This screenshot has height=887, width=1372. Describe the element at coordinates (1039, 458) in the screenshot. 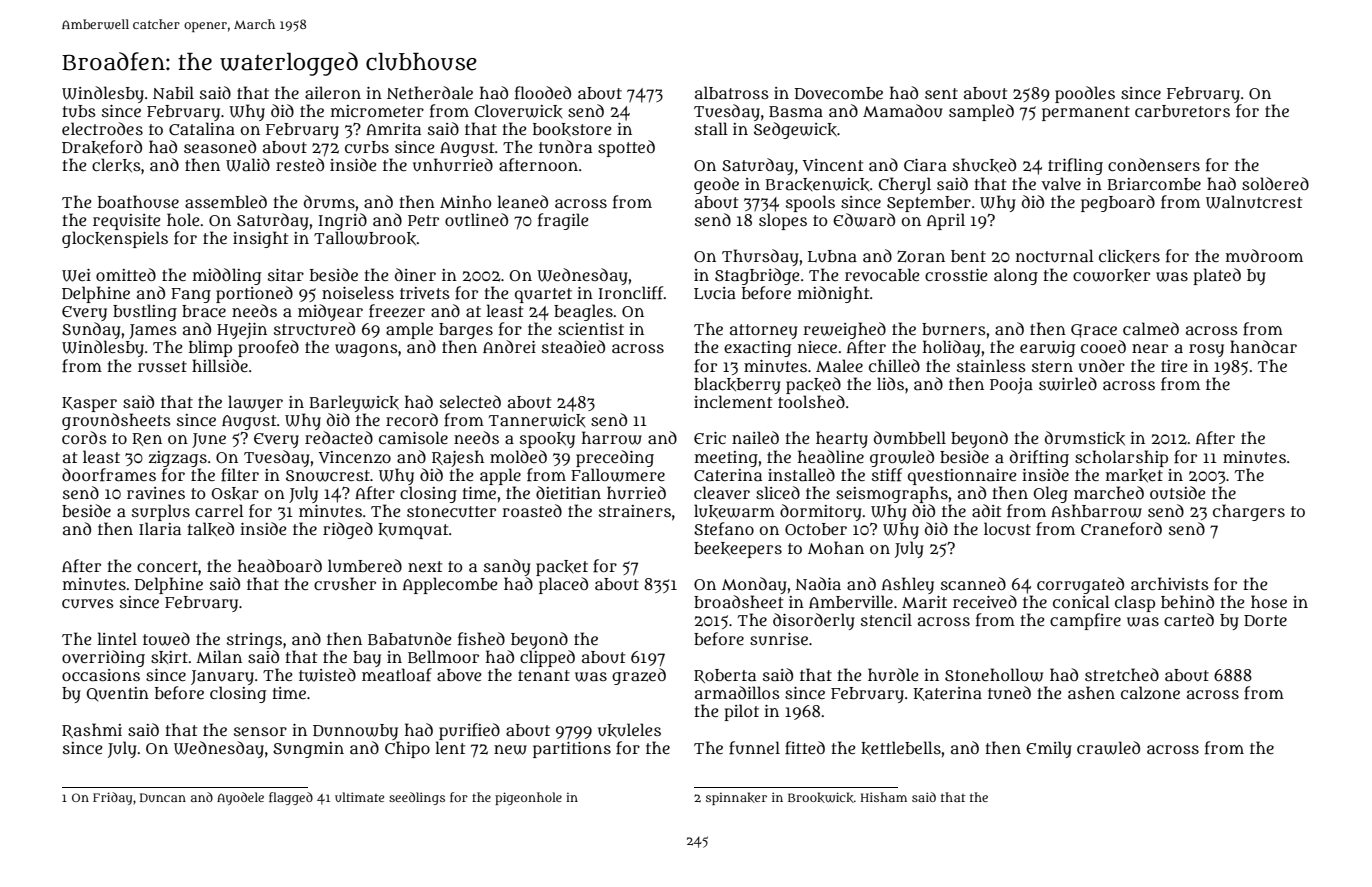

I see `drifting` at that location.
